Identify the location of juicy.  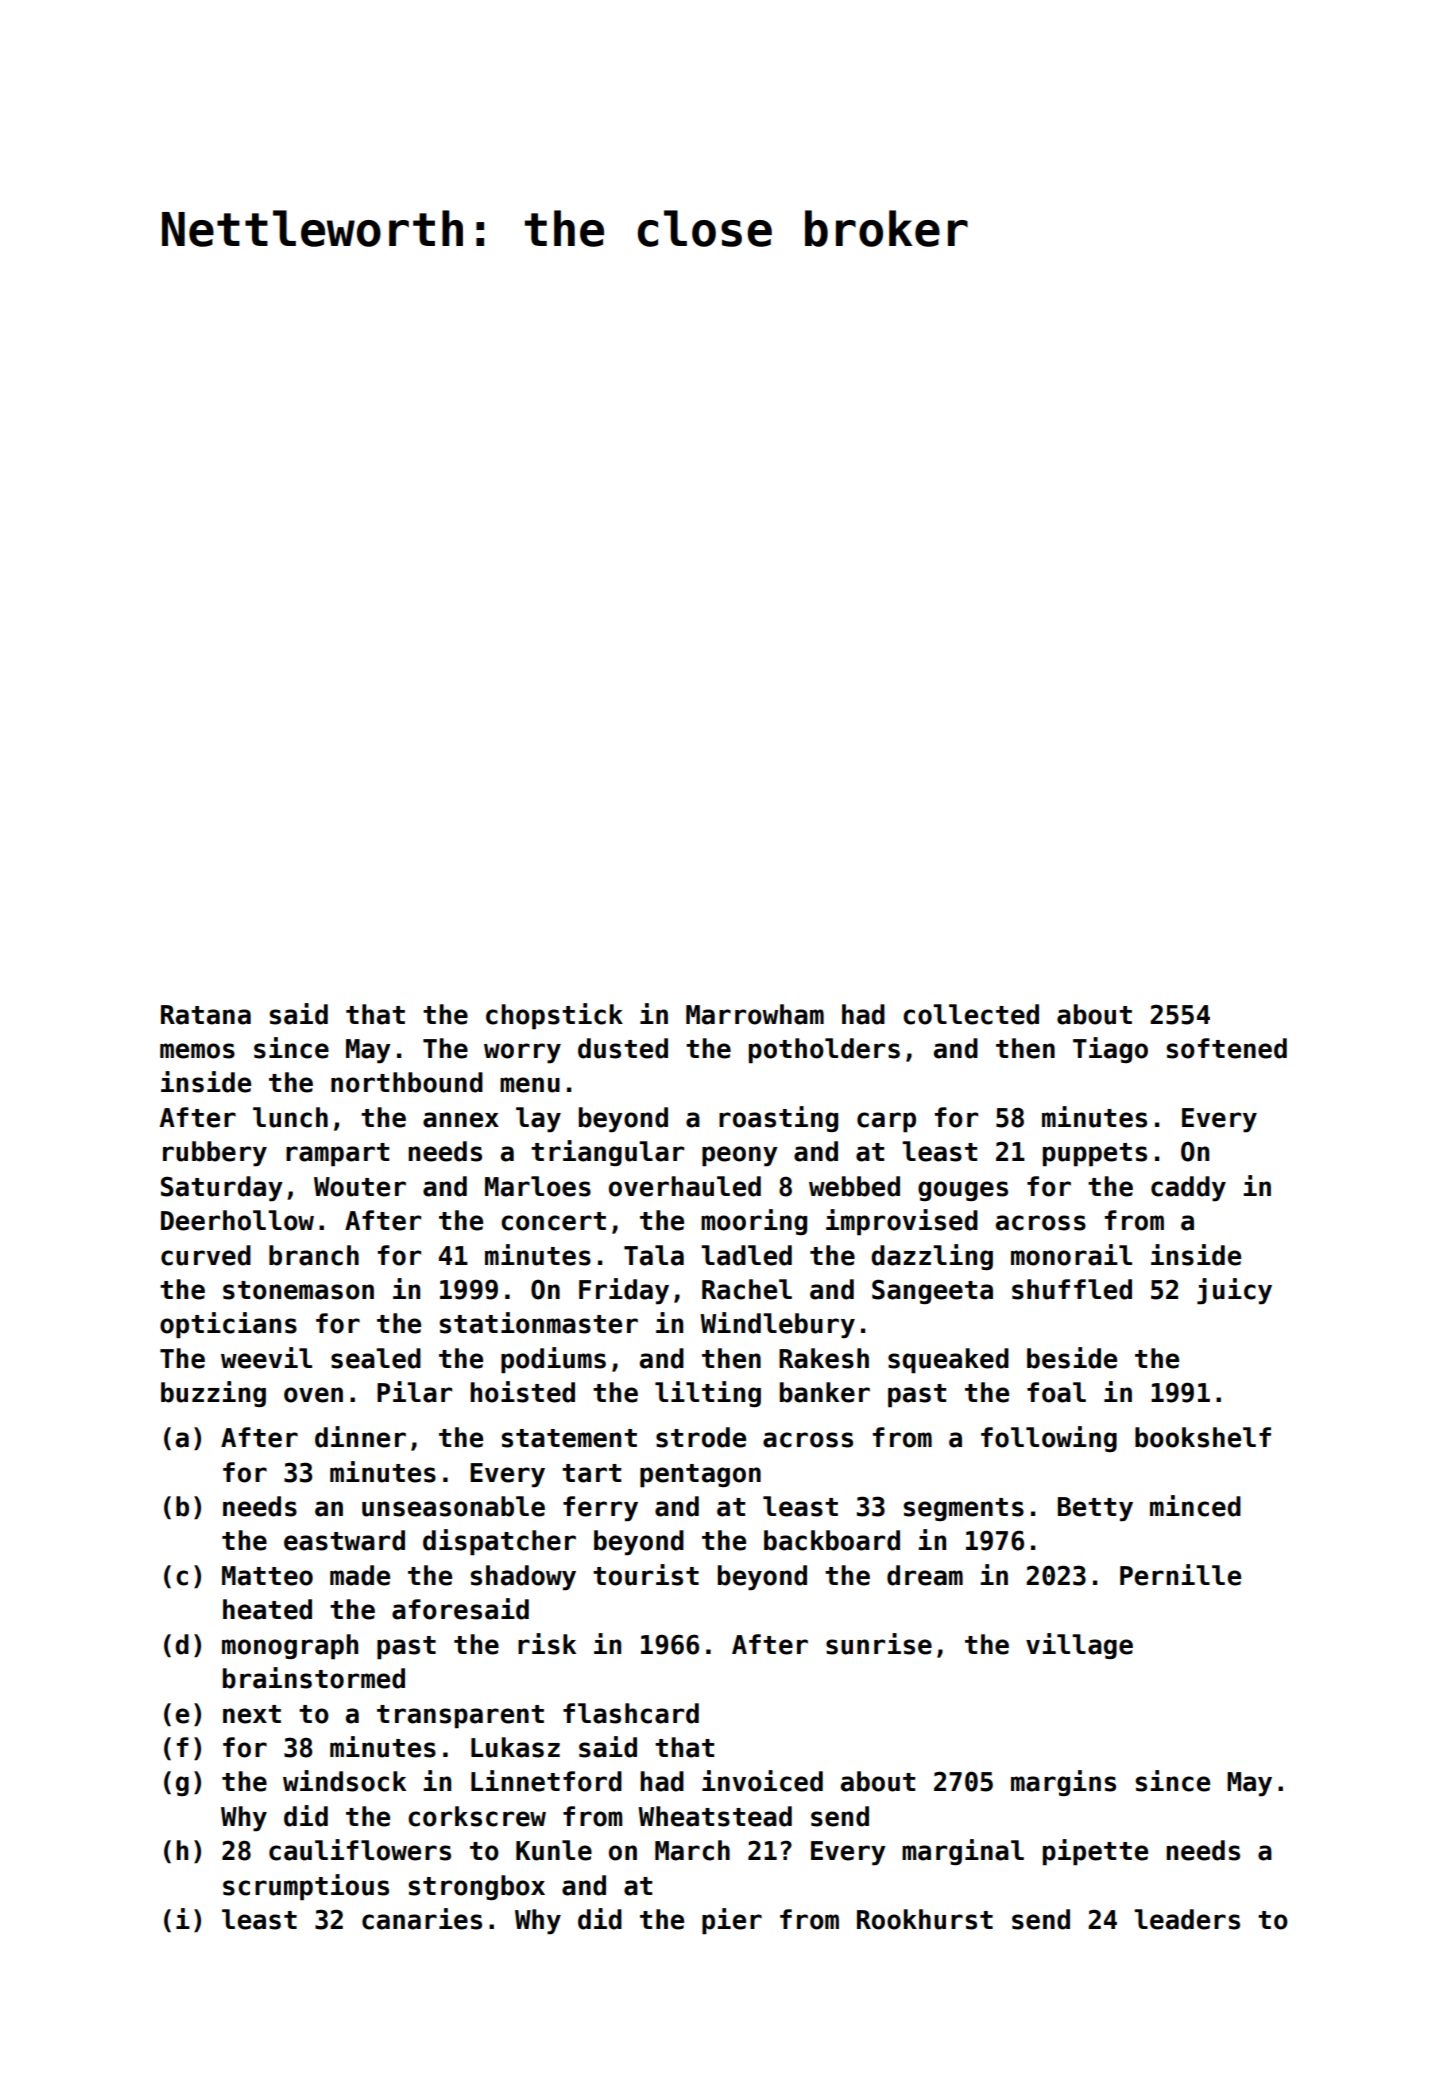
(1234, 1291).
